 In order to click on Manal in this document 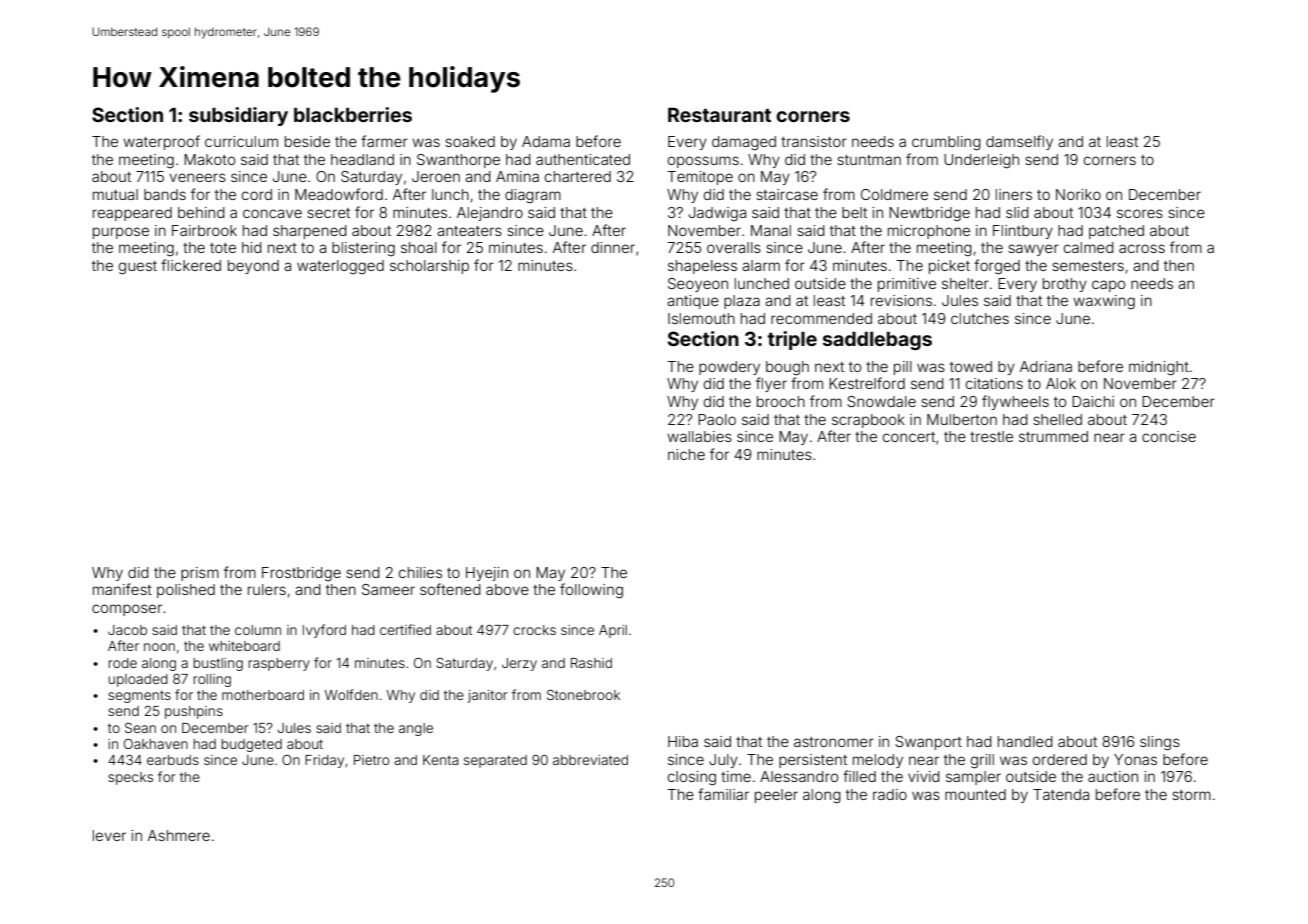, I will do `click(771, 230)`.
